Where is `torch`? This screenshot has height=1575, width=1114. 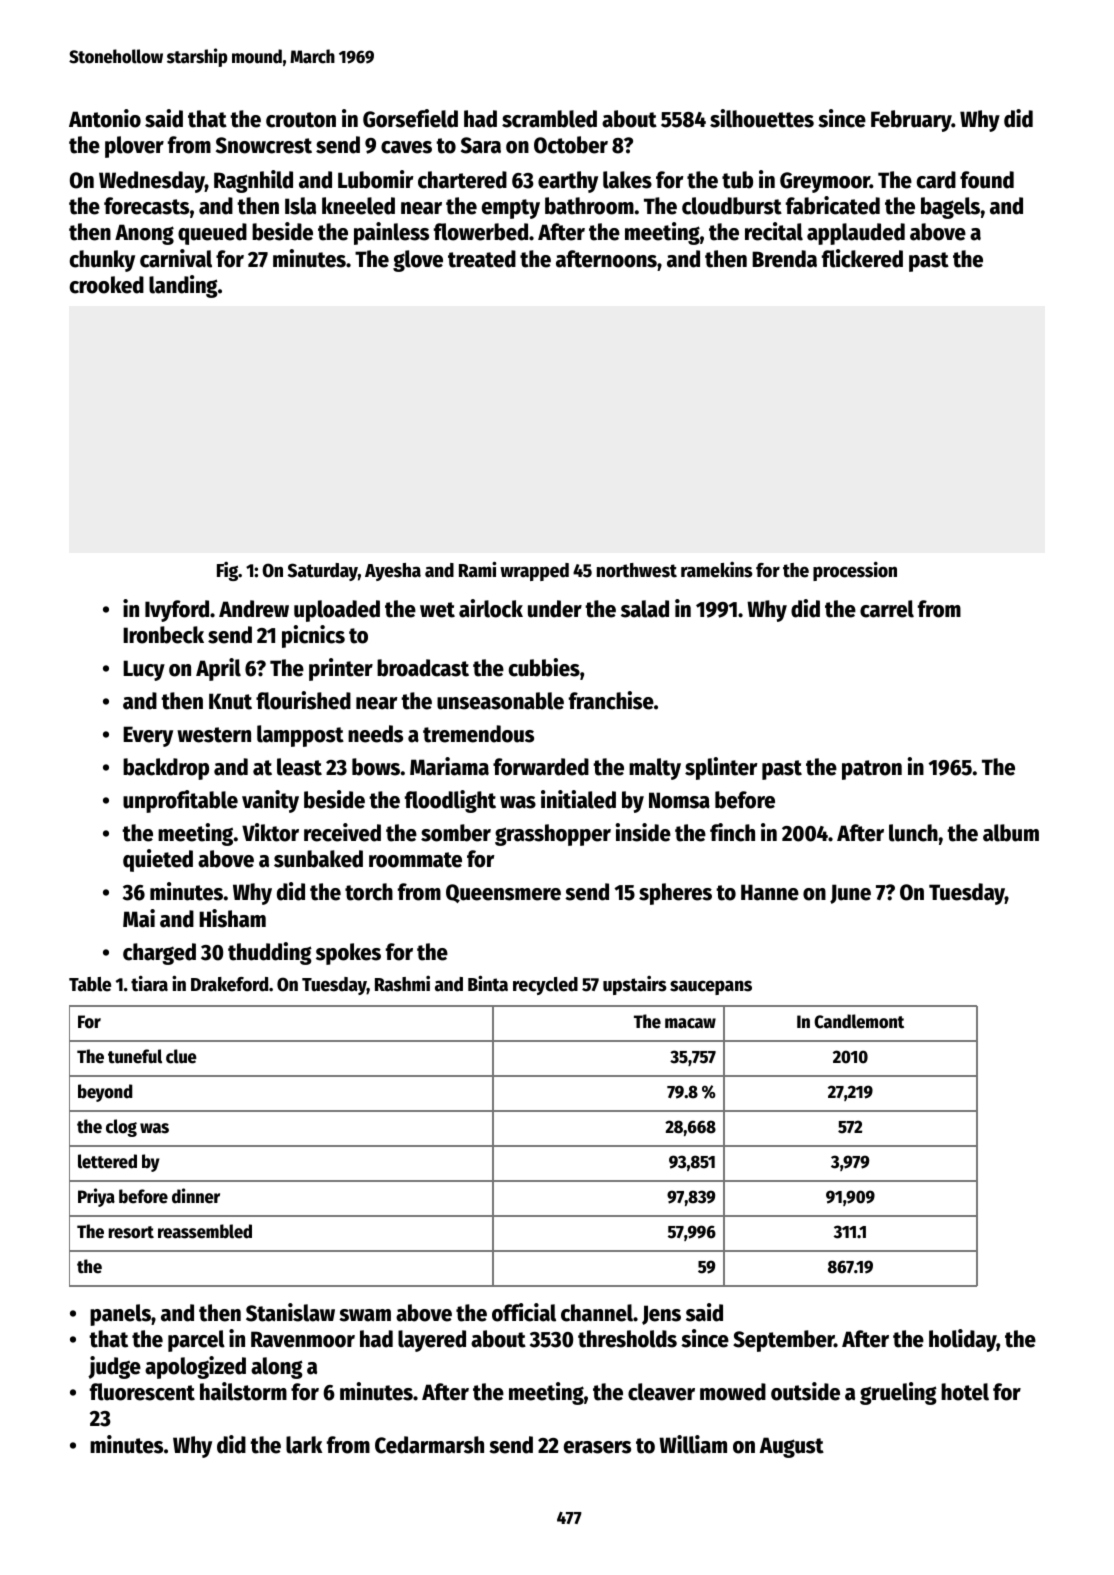
torch is located at coordinates (369, 892).
